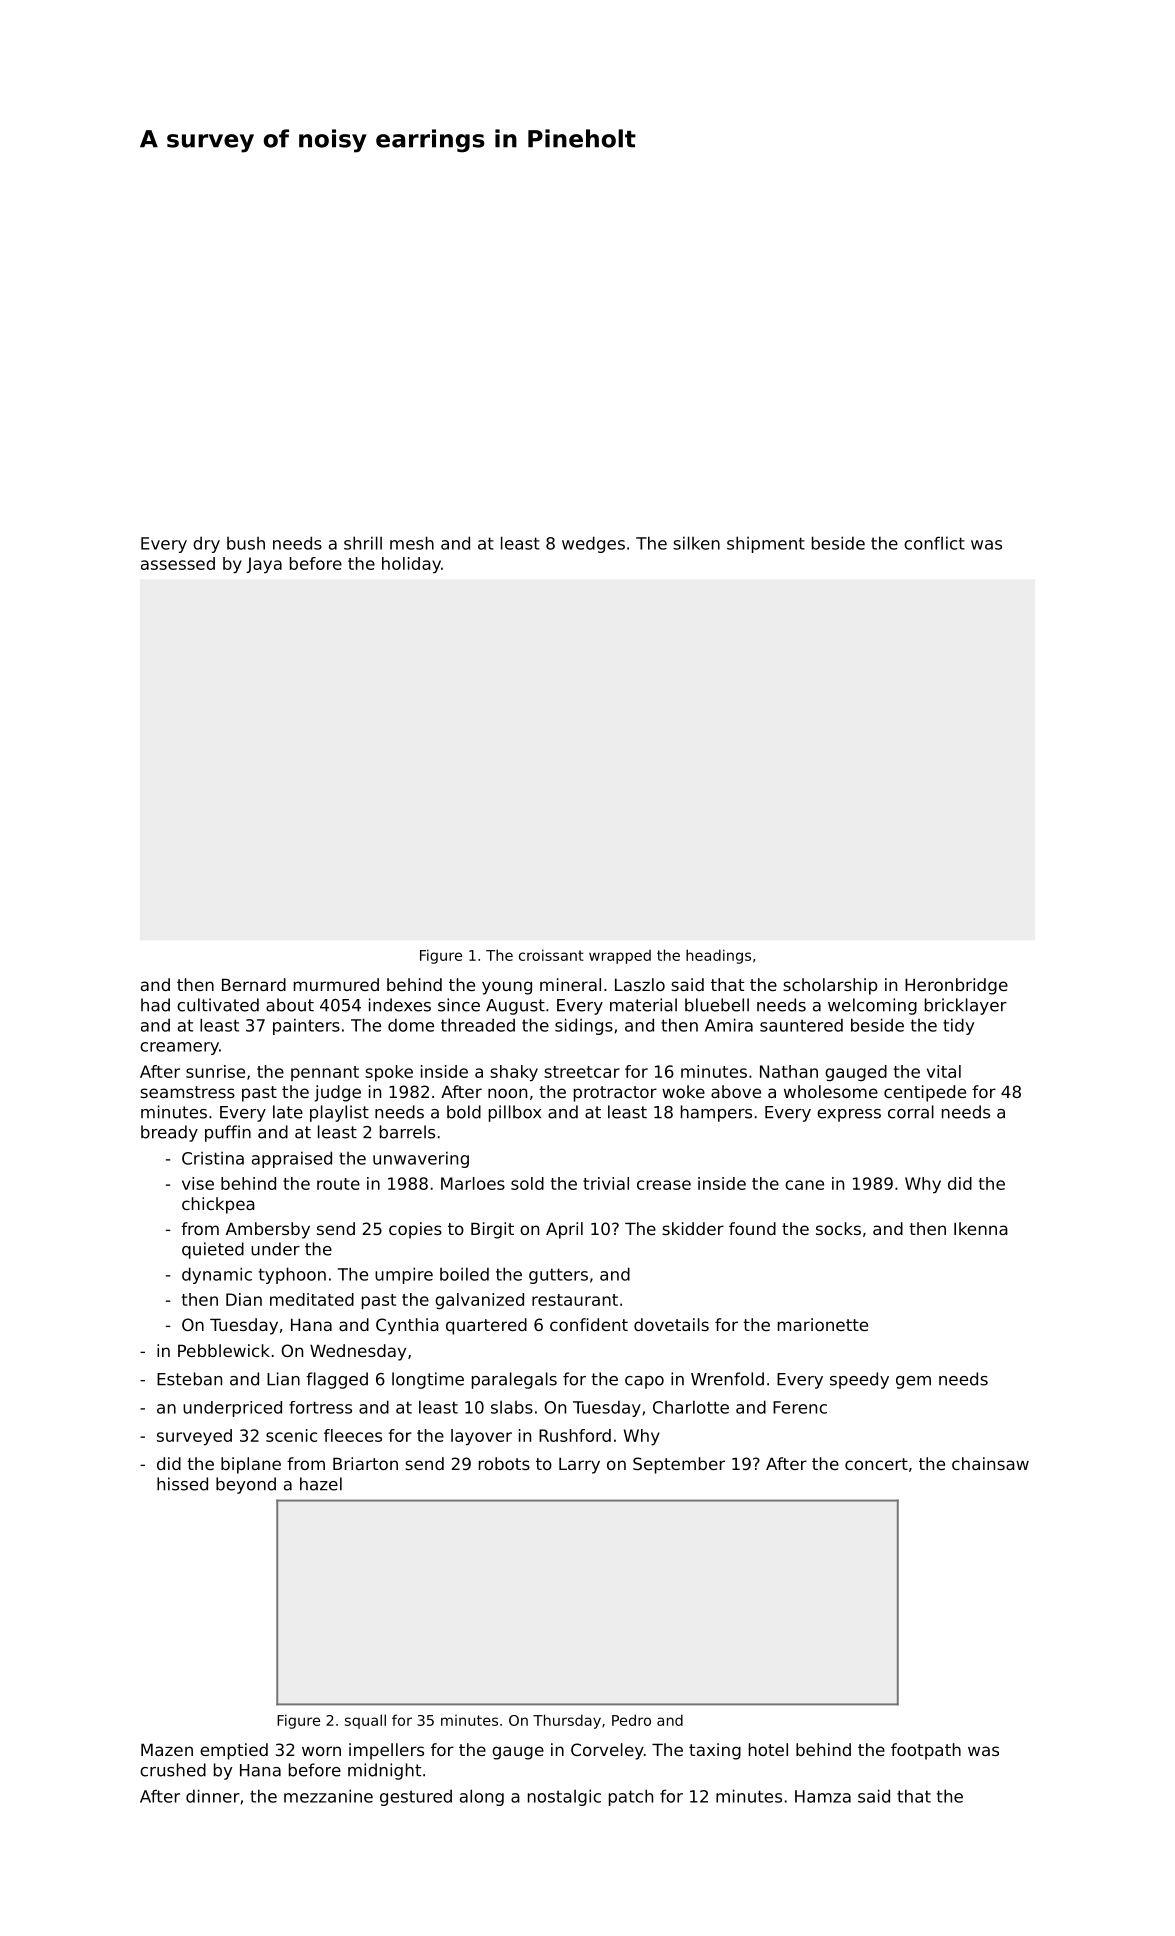 The height and width of the screenshot is (1936, 1175). What do you see at coordinates (913, 1382) in the screenshot?
I see `gem` at bounding box center [913, 1382].
